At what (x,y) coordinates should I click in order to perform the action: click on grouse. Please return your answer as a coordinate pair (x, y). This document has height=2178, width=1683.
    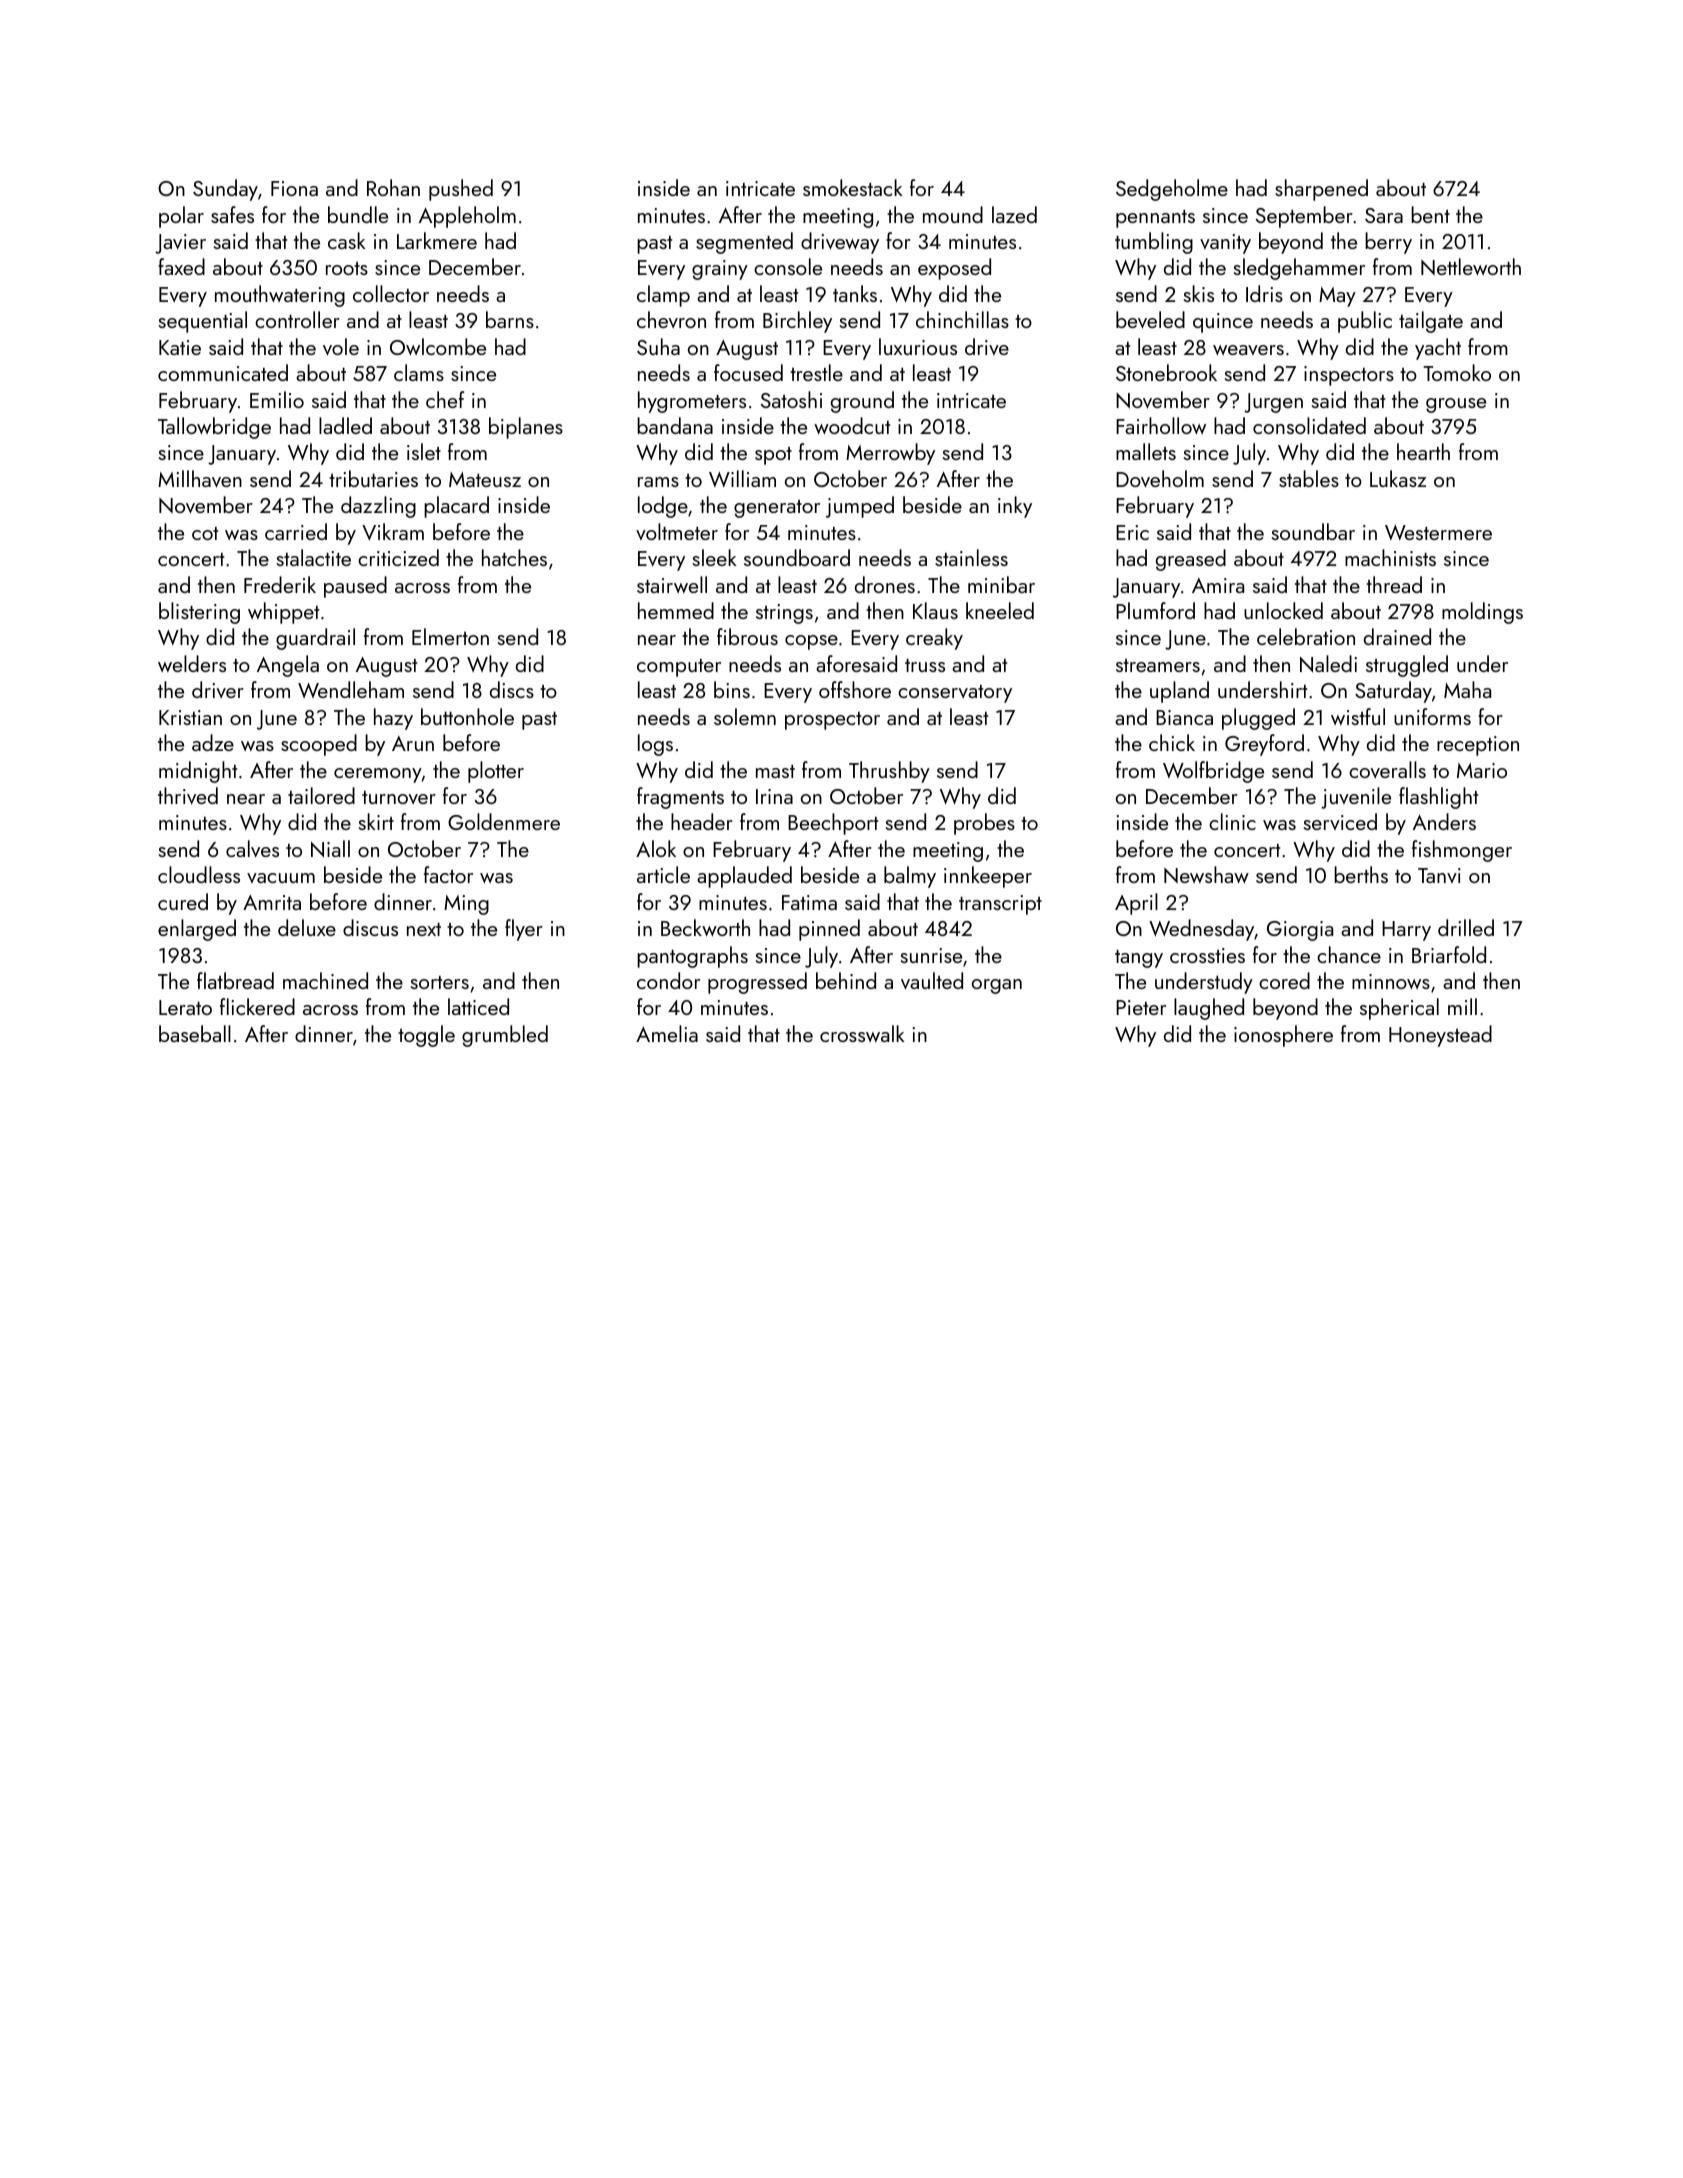
    Looking at the image, I should click on (1456, 405).
